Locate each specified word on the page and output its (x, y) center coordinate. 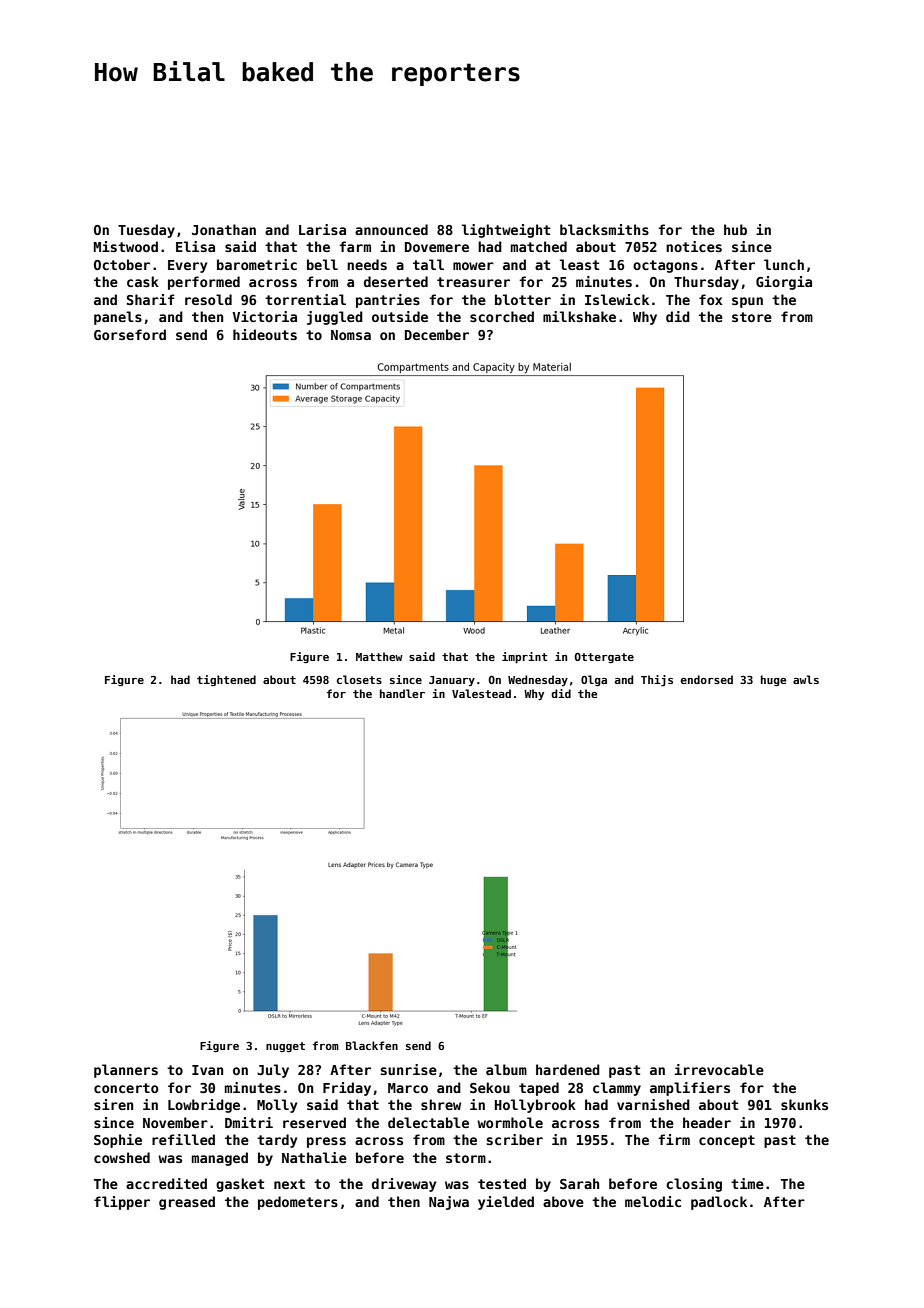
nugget (285, 1047)
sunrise (408, 1069)
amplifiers (690, 1089)
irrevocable (719, 1069)
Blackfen (372, 1045)
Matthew (379, 656)
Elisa (195, 246)
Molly (277, 1106)
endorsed (707, 679)
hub (735, 229)
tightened (226, 680)
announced (391, 229)
